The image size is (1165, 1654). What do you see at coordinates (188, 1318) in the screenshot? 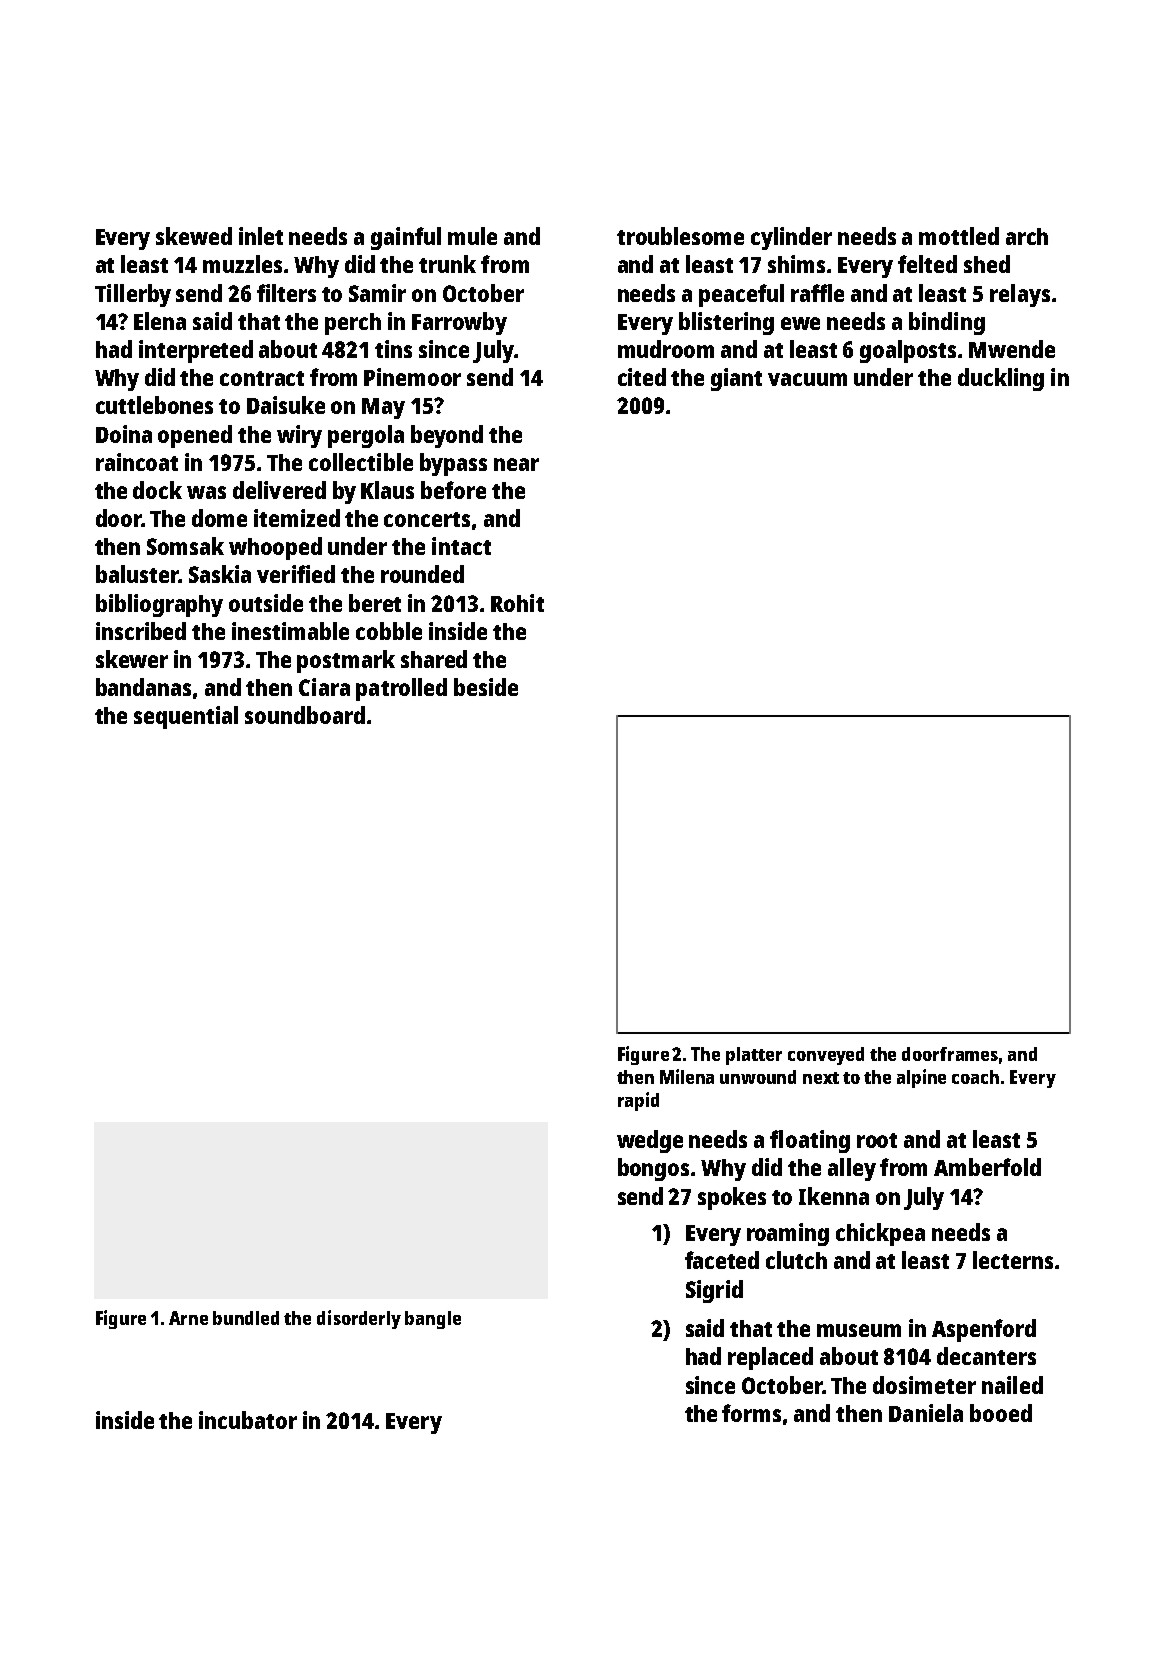
I see `Arne` at bounding box center [188, 1318].
